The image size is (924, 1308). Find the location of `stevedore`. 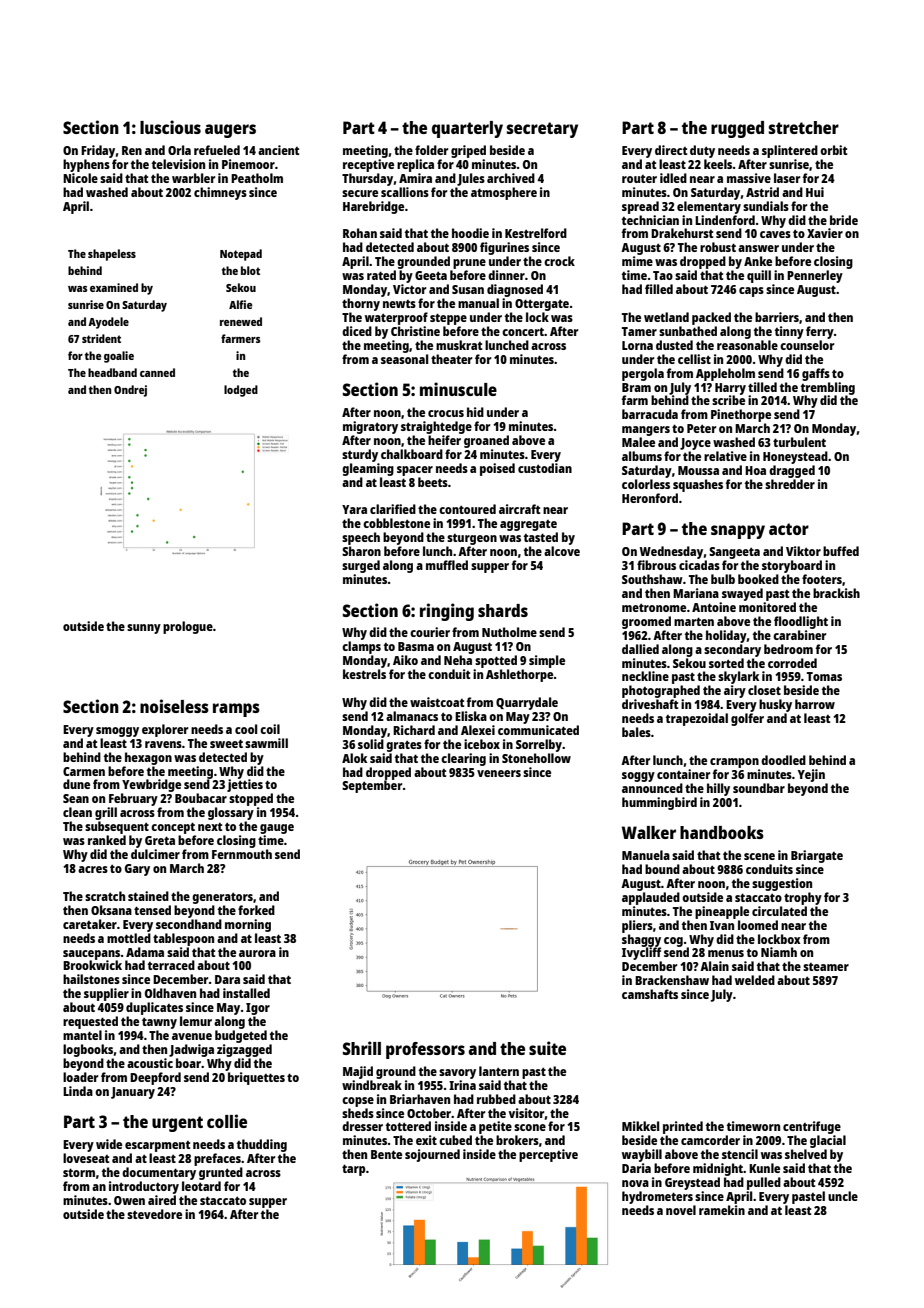

stevedore is located at coordinates (154, 1214).
